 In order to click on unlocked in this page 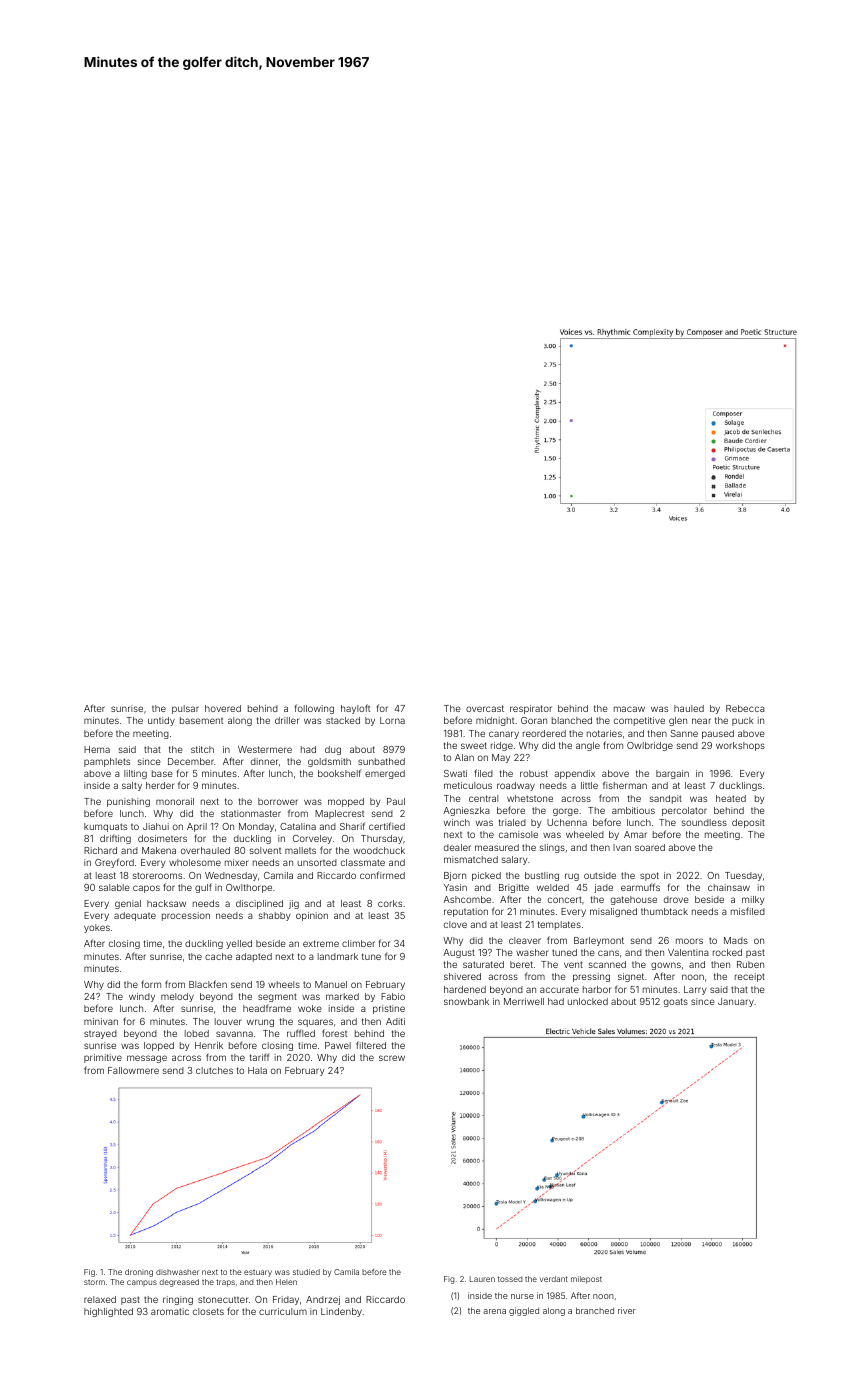, I will do `click(588, 1001)`.
